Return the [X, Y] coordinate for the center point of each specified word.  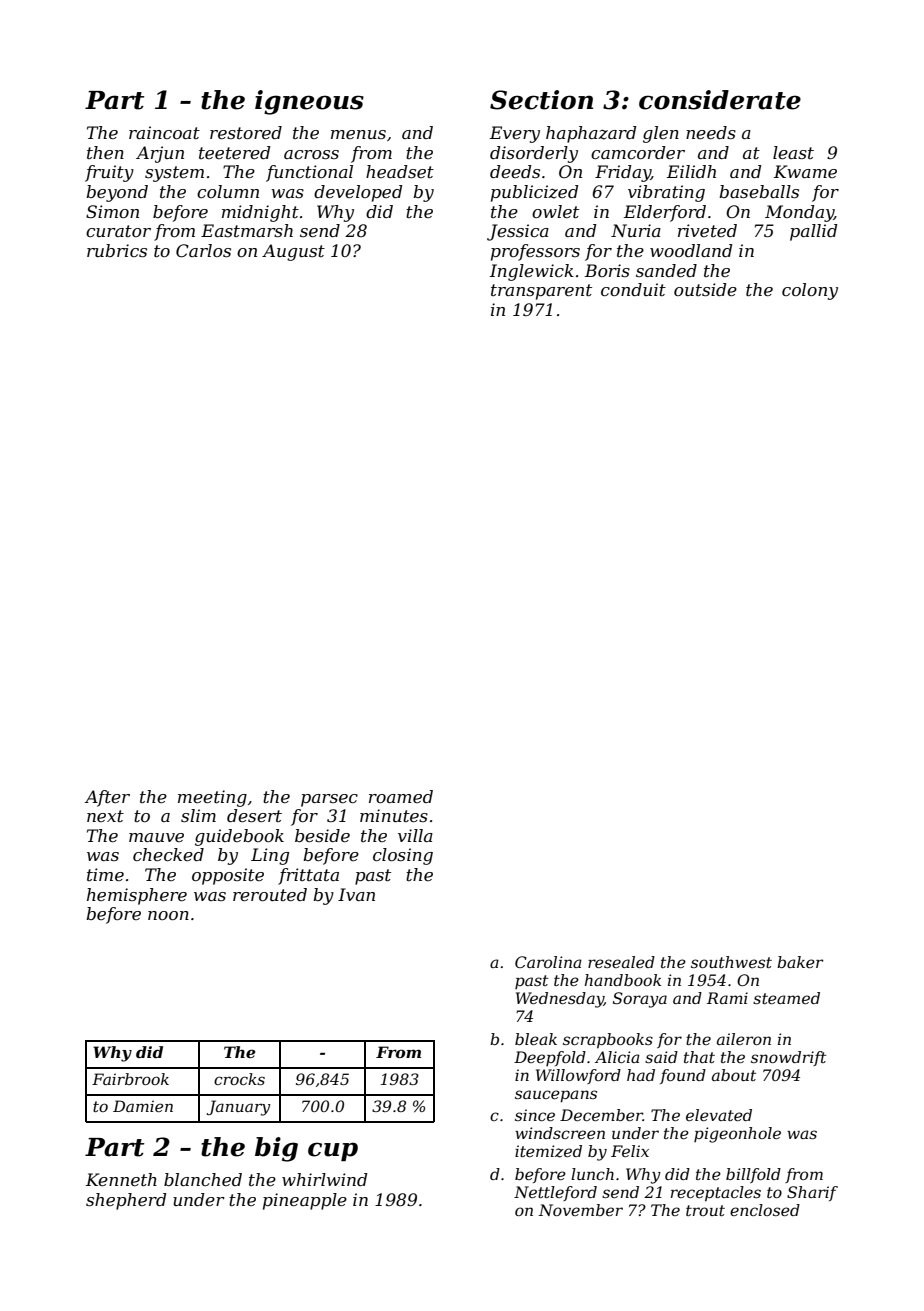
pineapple [305, 1201]
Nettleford [555, 1193]
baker [800, 962]
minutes [394, 815]
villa [415, 835]
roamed [401, 796]
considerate [720, 100]
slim [198, 815]
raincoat [164, 132]
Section [541, 100]
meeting [212, 798]
